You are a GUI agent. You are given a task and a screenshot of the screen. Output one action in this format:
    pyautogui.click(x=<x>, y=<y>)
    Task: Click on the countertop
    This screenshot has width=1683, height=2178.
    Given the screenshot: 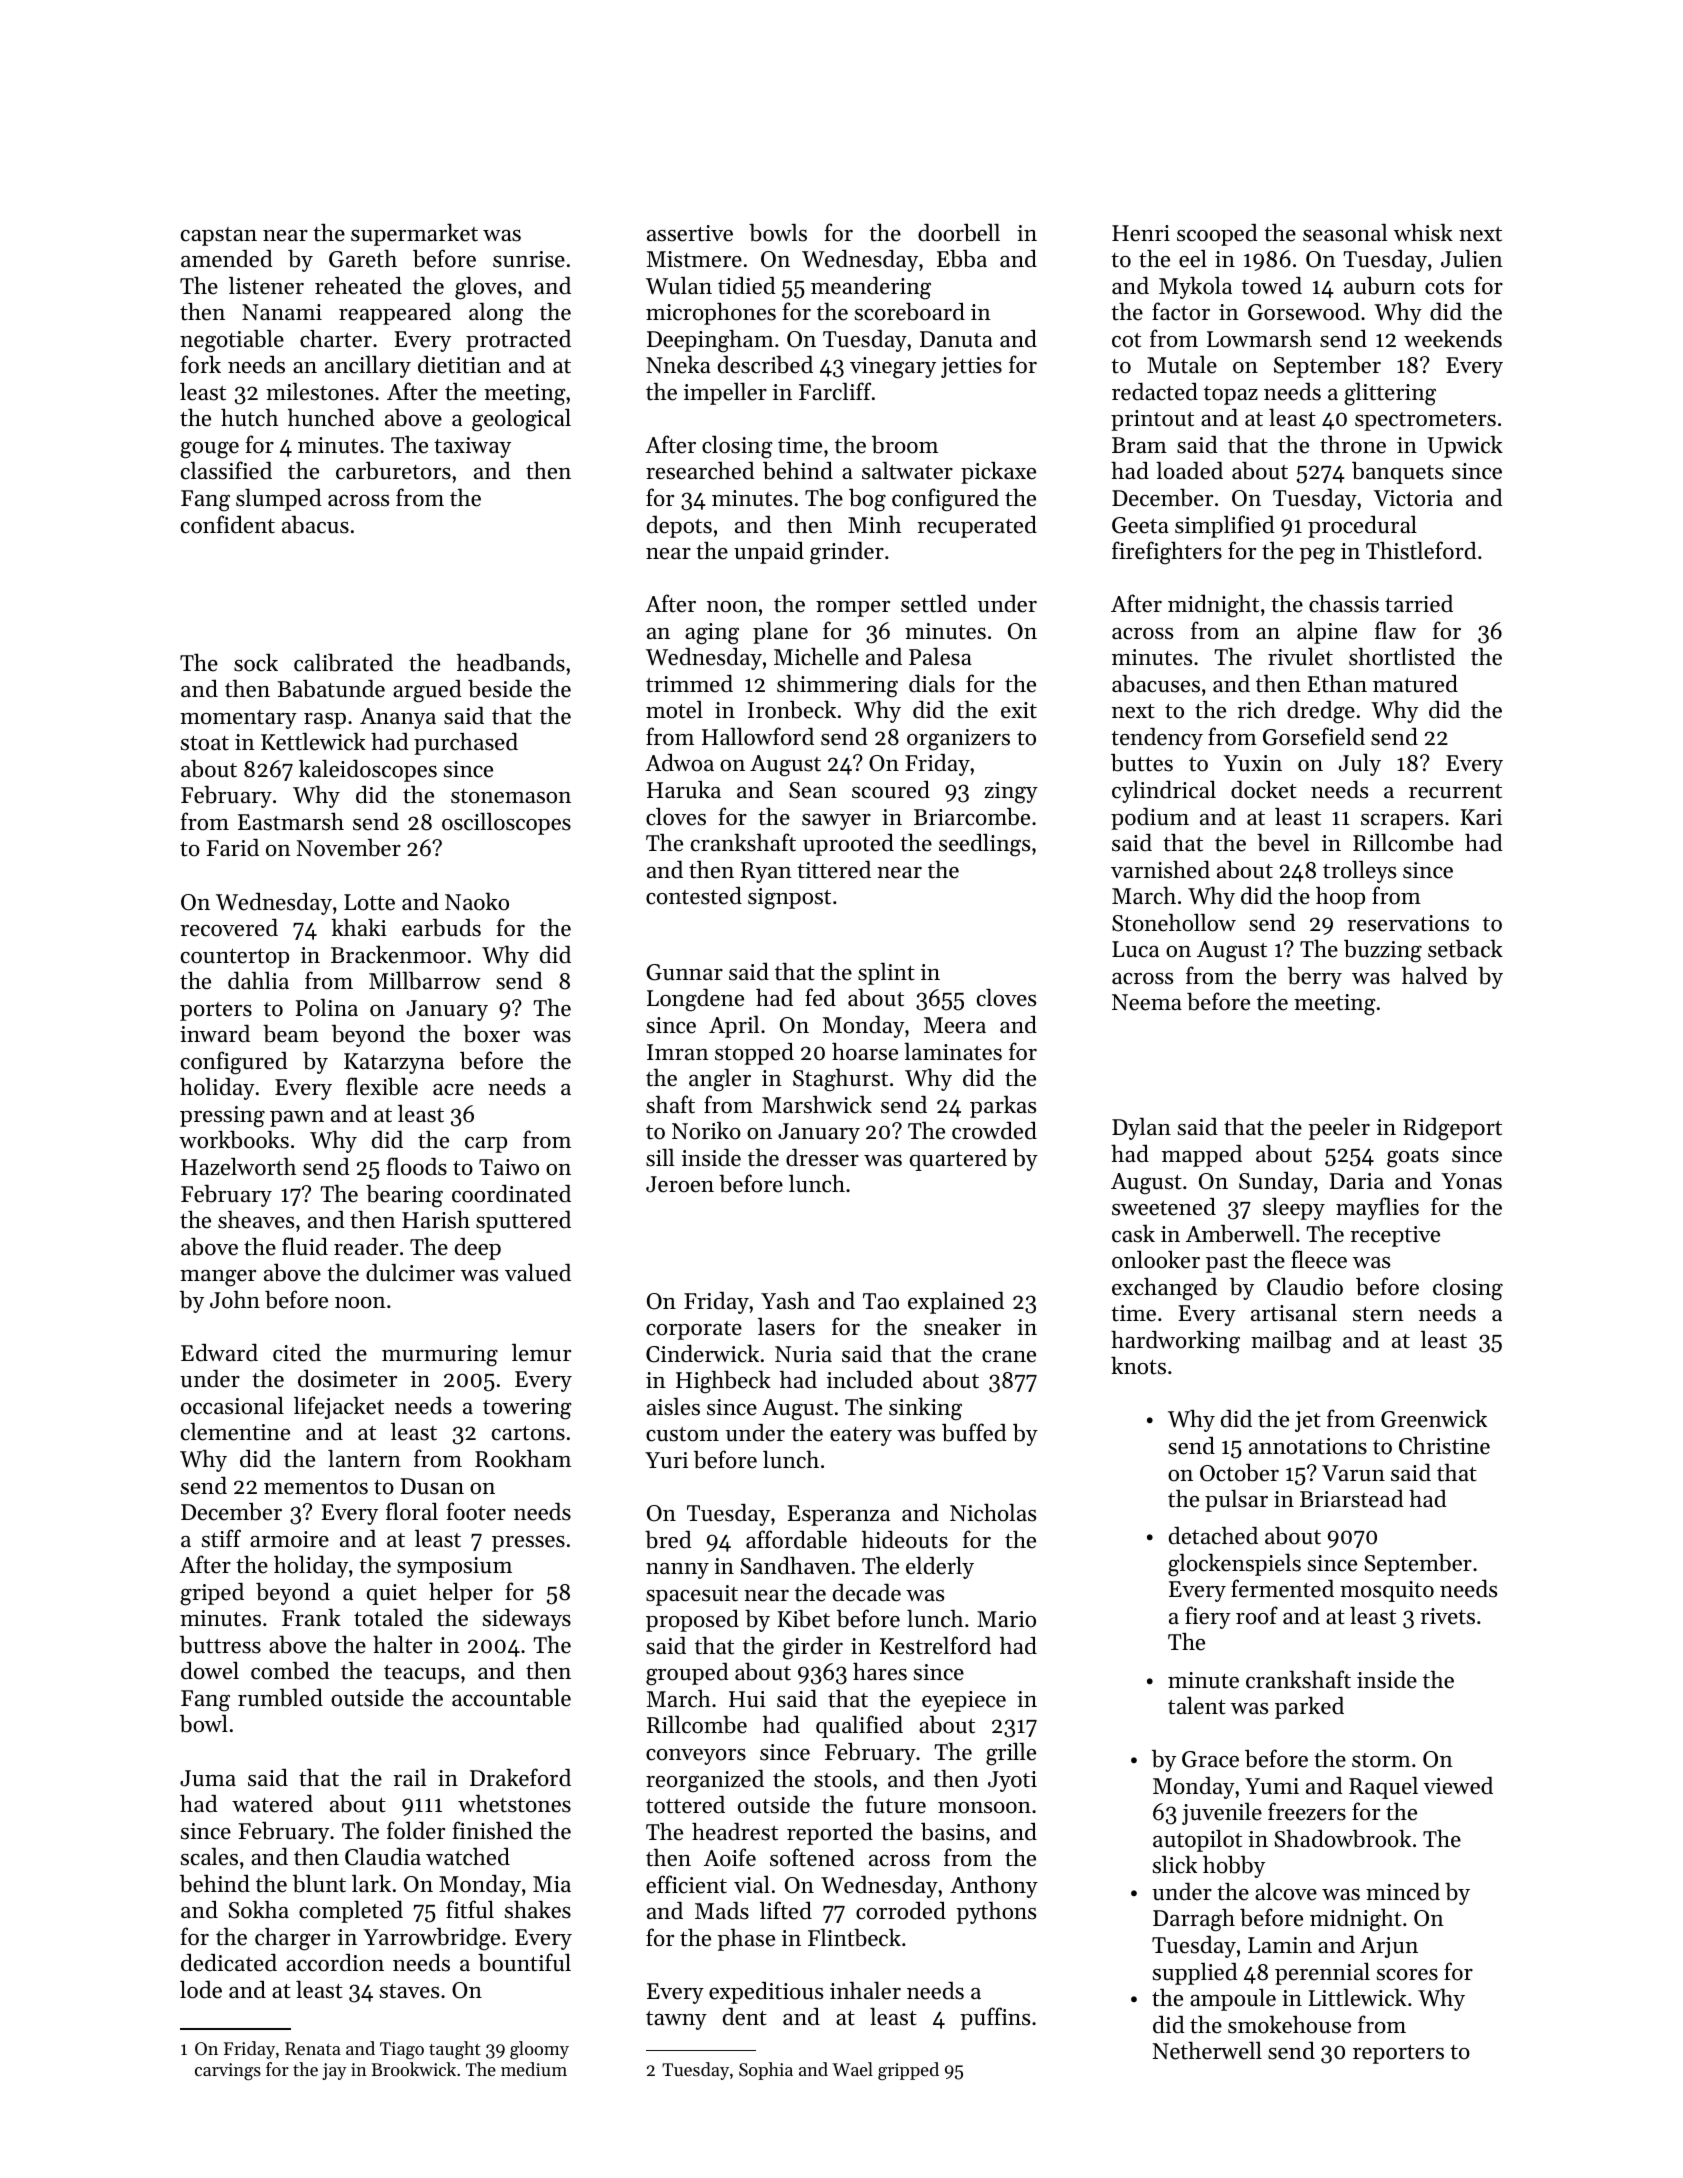 What is the action you would take?
    pyautogui.click(x=235, y=958)
